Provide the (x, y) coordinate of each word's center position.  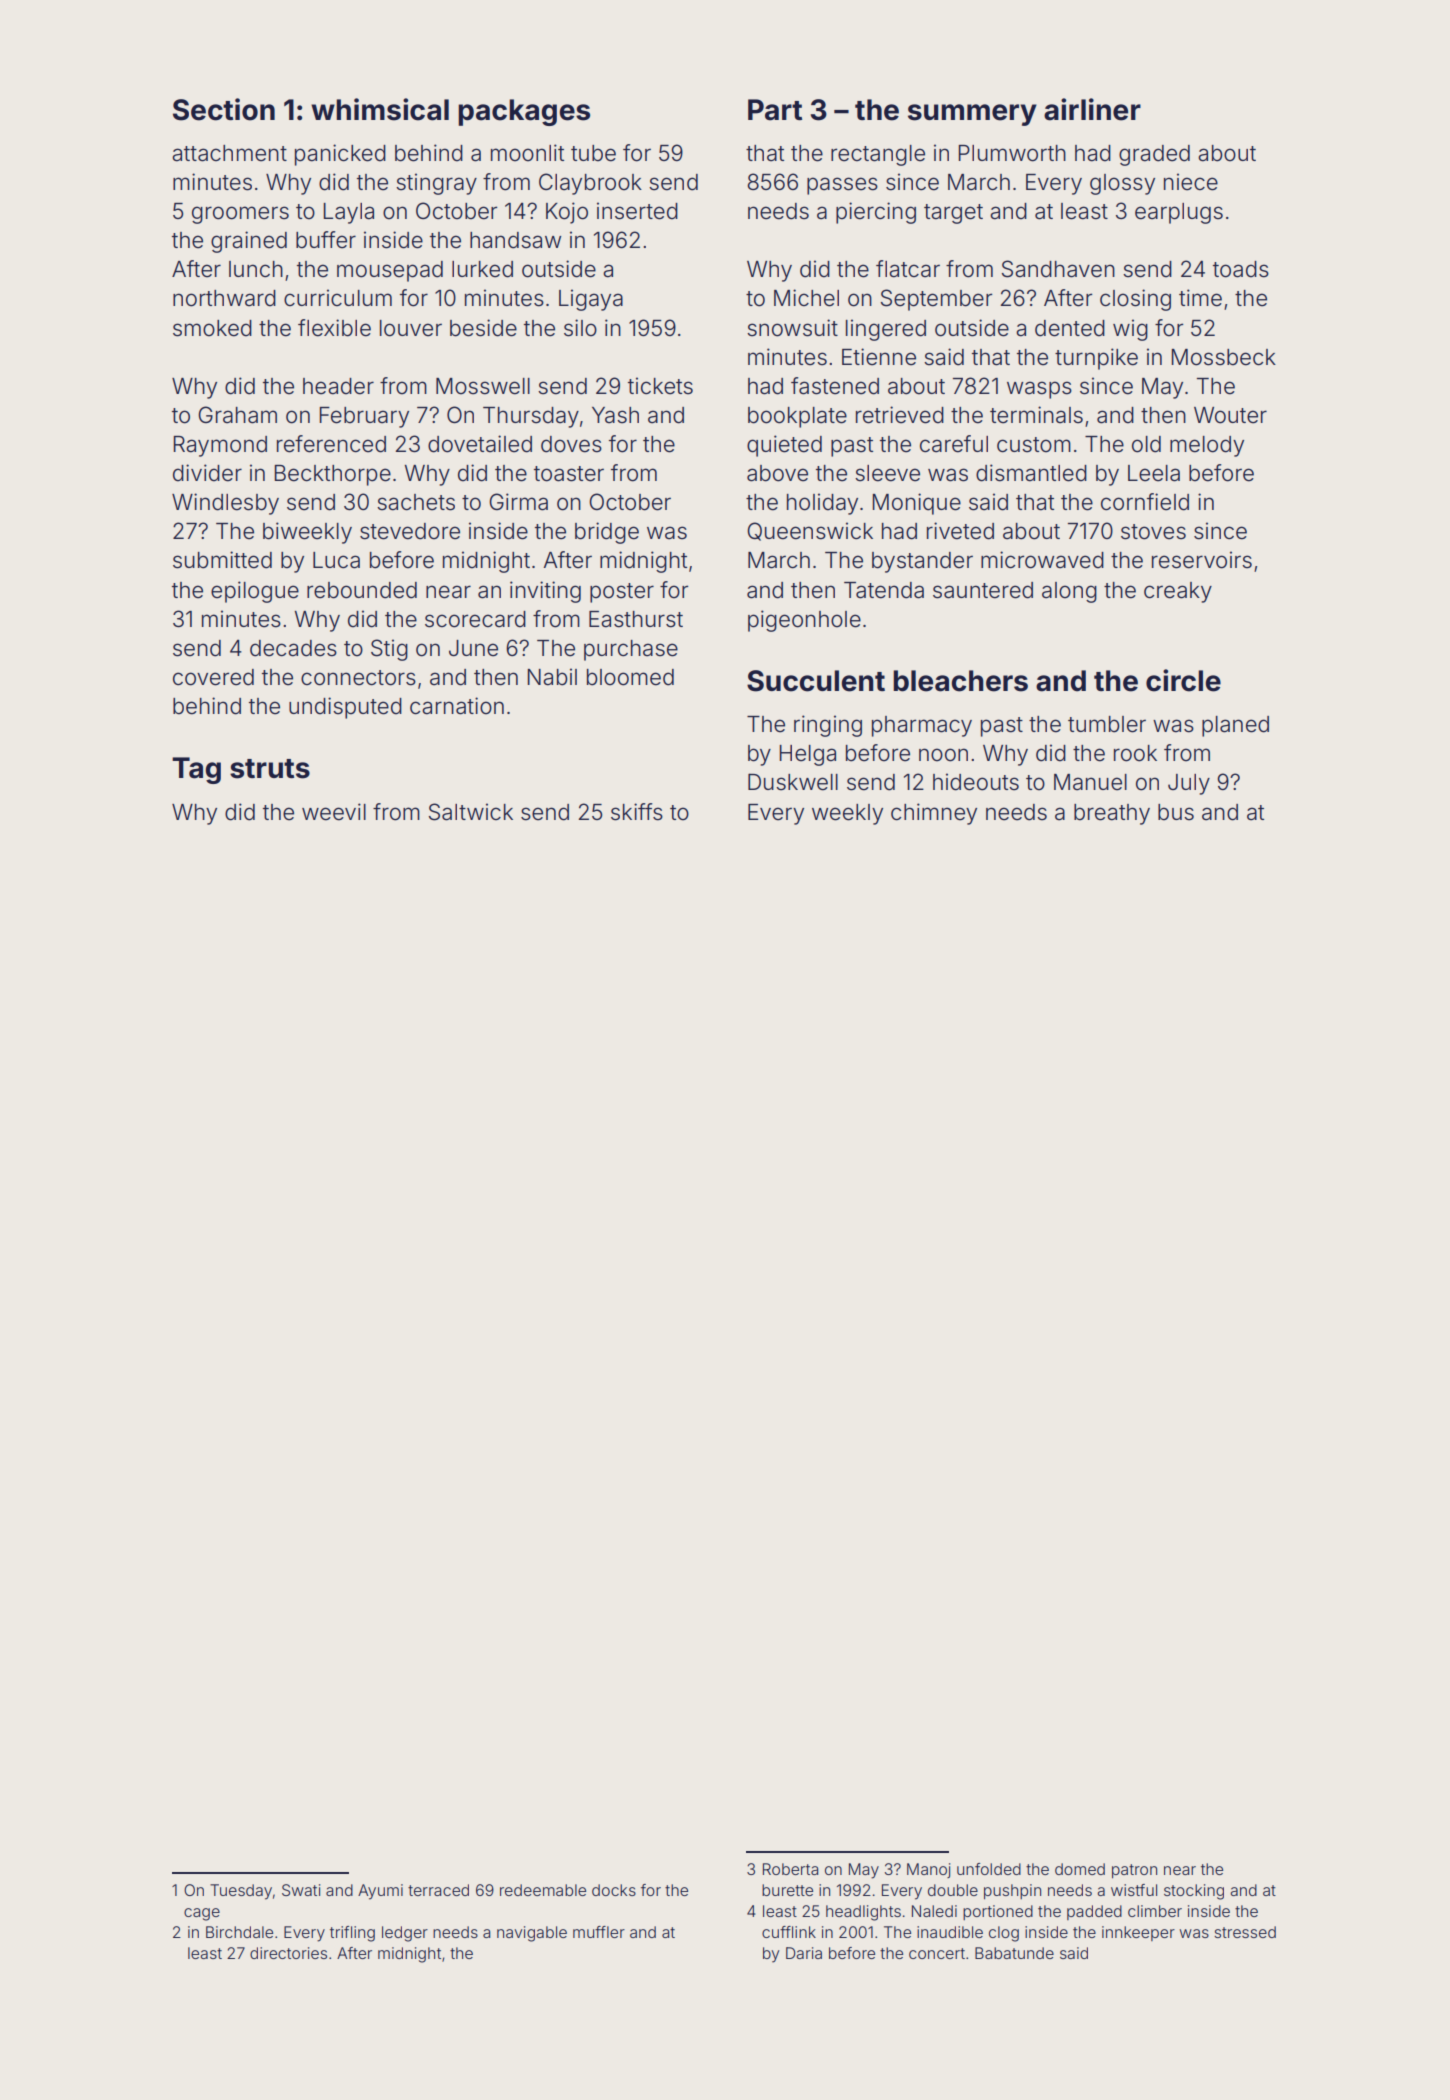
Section (224, 109)
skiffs (637, 812)
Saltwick (471, 812)
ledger (405, 1934)
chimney (934, 814)
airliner (1092, 109)
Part (775, 110)
